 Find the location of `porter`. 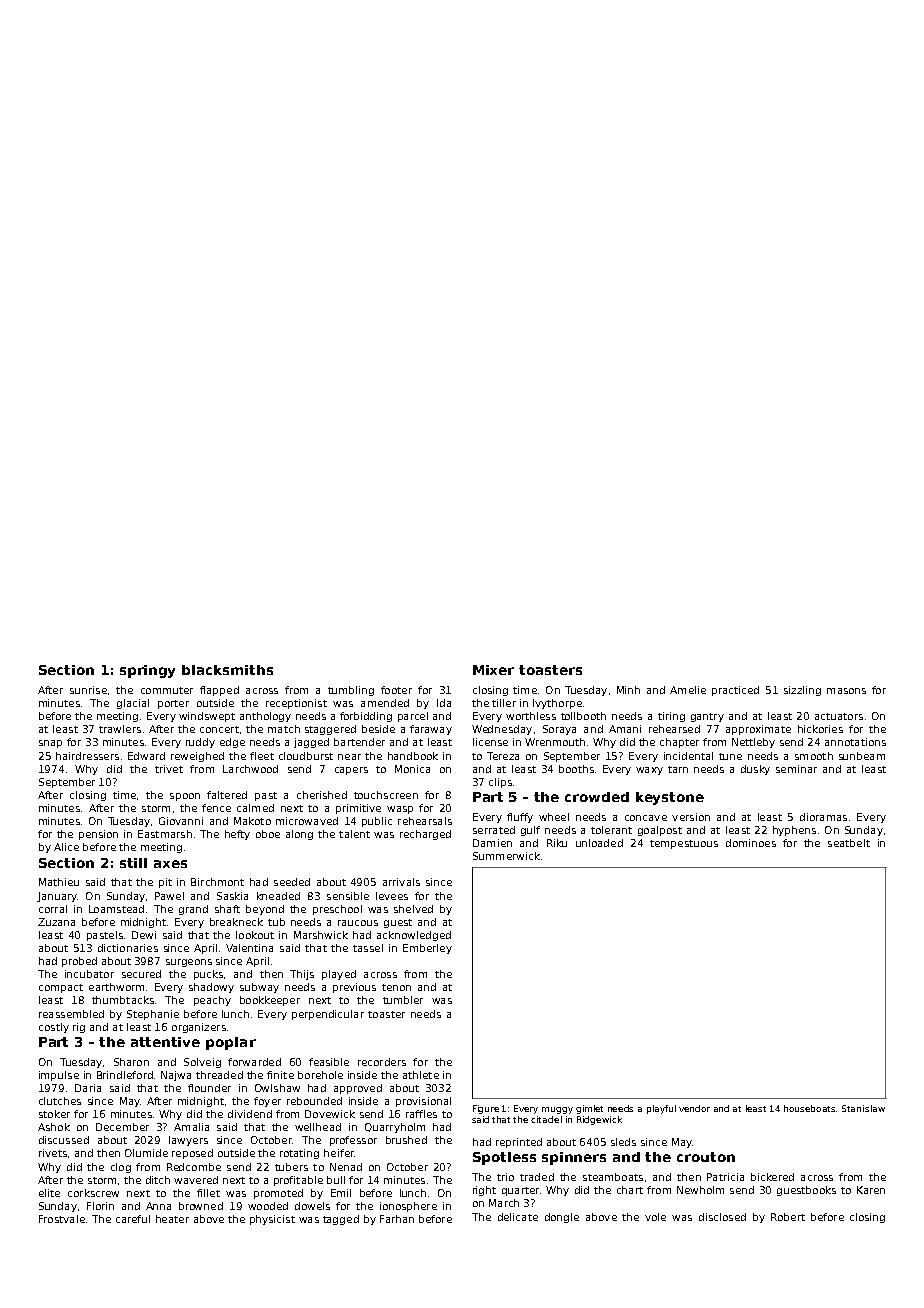

porter is located at coordinates (173, 704).
